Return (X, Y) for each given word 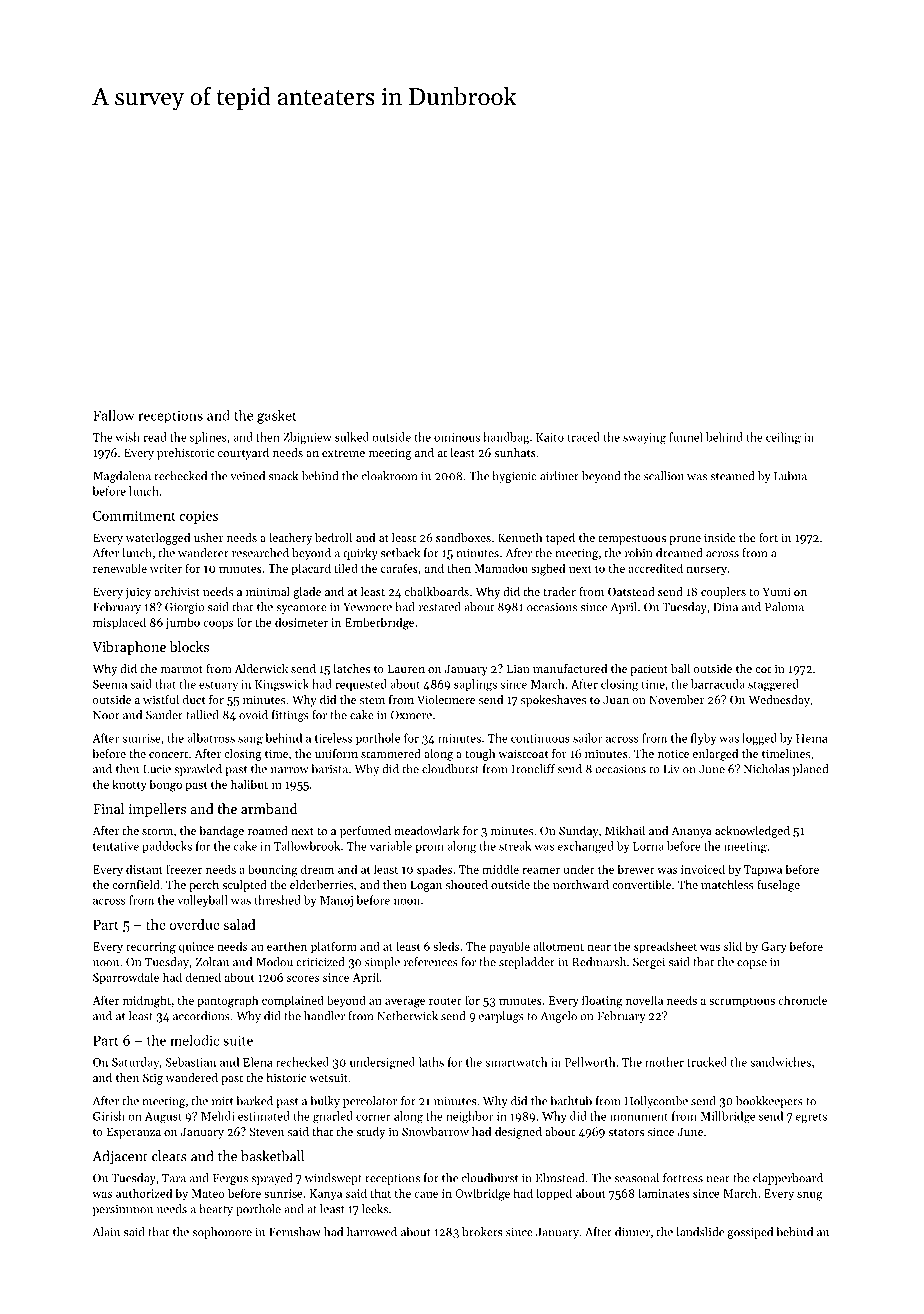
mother (664, 1062)
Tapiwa (763, 871)
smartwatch (516, 1062)
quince (196, 948)
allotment (558, 946)
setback (400, 553)
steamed (732, 476)
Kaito (550, 437)
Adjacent (120, 1157)
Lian (518, 668)
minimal (268, 591)
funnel (686, 437)
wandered (192, 1077)
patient (649, 670)
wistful (161, 699)
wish (127, 437)
